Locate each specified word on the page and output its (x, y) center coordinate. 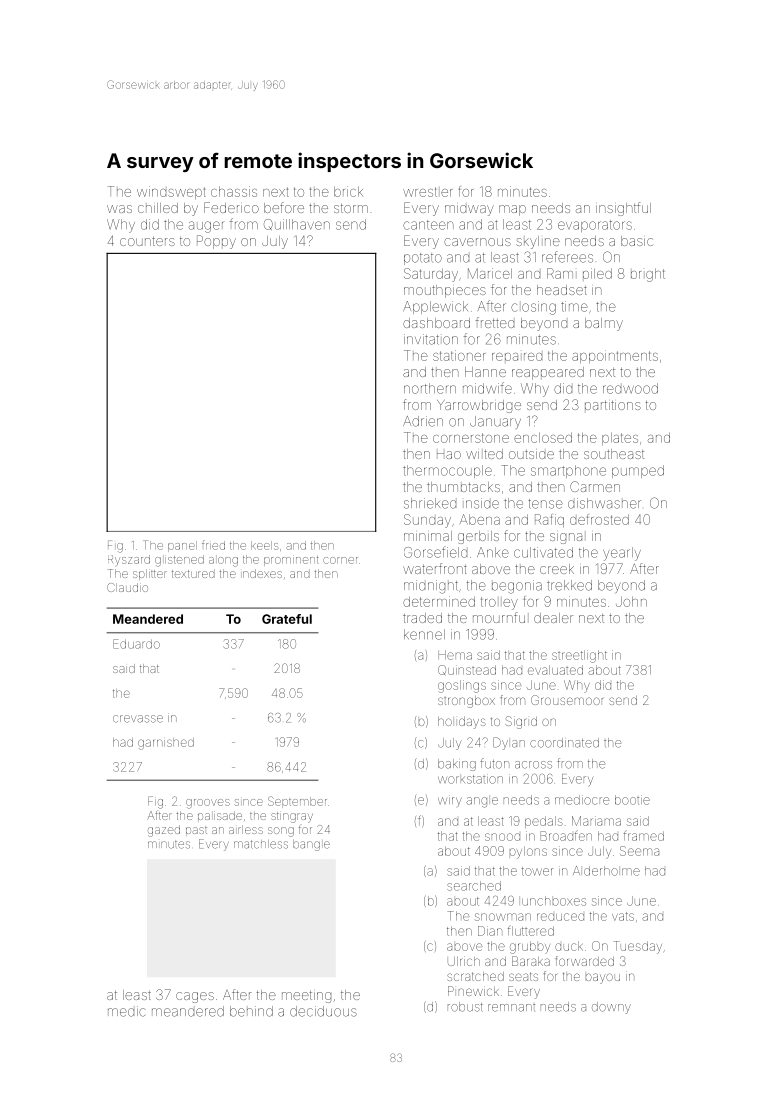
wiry (450, 801)
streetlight (579, 656)
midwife (487, 388)
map (512, 210)
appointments (615, 356)
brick (348, 191)
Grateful (287, 619)
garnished (166, 744)
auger (207, 227)
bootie (632, 800)
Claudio (127, 587)
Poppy (216, 242)
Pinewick (473, 991)
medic (126, 1011)
